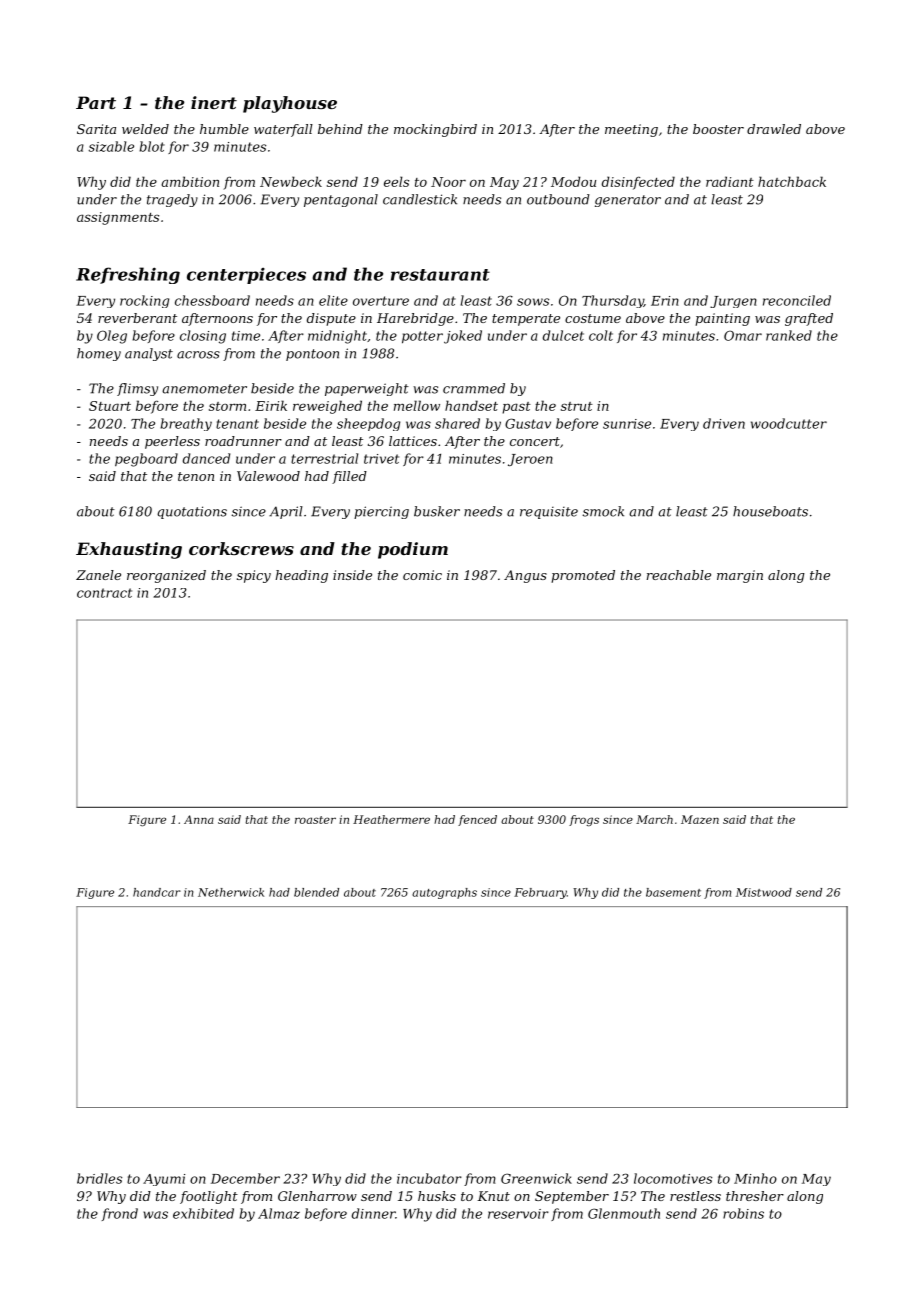 This page has width=924, height=1308. What do you see at coordinates (96, 102) in the page?
I see `Part` at bounding box center [96, 102].
